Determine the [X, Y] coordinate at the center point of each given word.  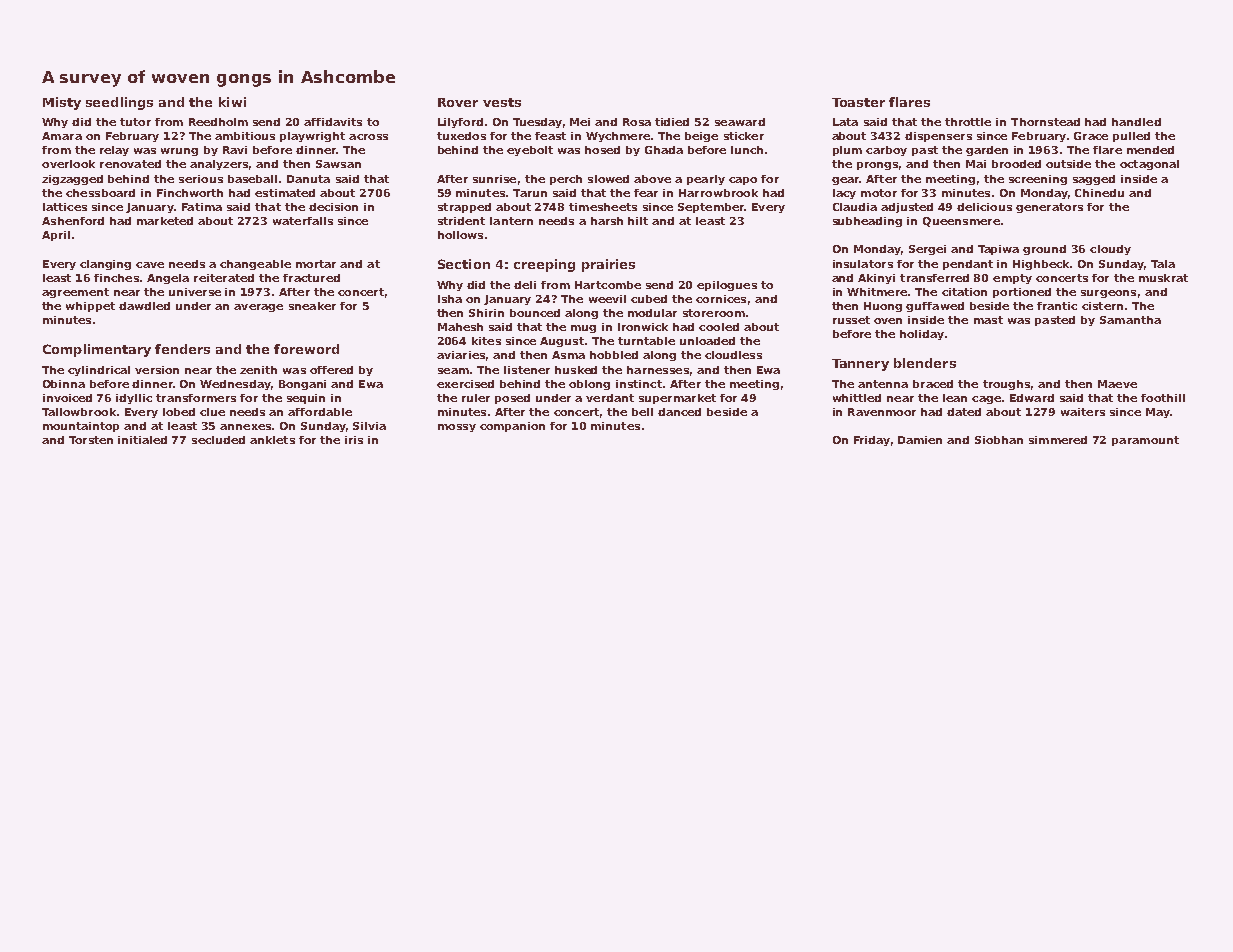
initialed [142, 440]
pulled [1131, 137]
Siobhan [999, 440]
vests [502, 102]
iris [354, 440]
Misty [62, 103]
